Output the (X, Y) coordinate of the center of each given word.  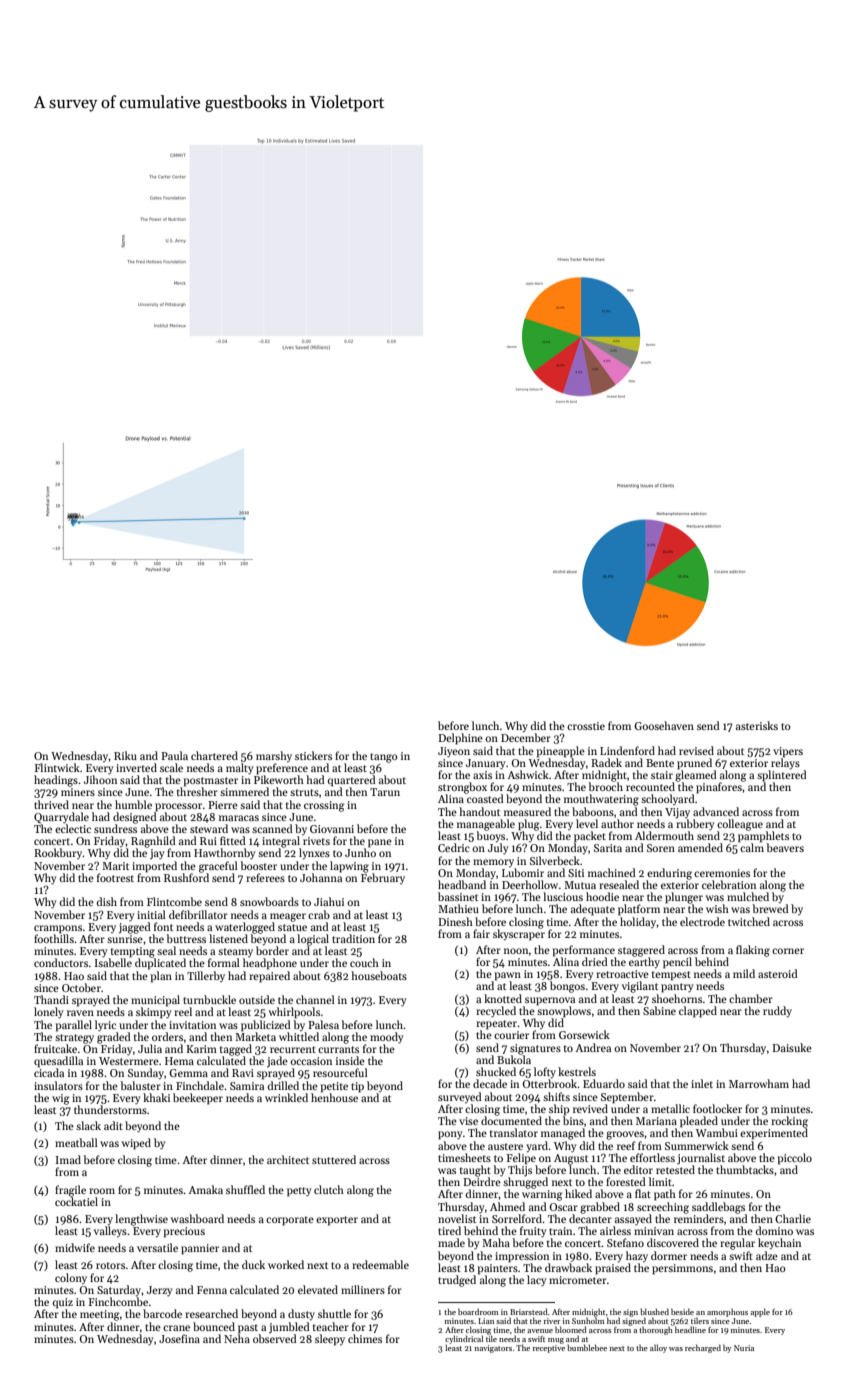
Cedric (454, 847)
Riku (125, 755)
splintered (782, 776)
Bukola (514, 1059)
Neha (237, 1338)
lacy (537, 1281)
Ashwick (528, 774)
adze (767, 1255)
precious (184, 1232)
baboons (593, 811)
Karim (201, 1049)
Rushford (186, 877)
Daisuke (792, 1047)
